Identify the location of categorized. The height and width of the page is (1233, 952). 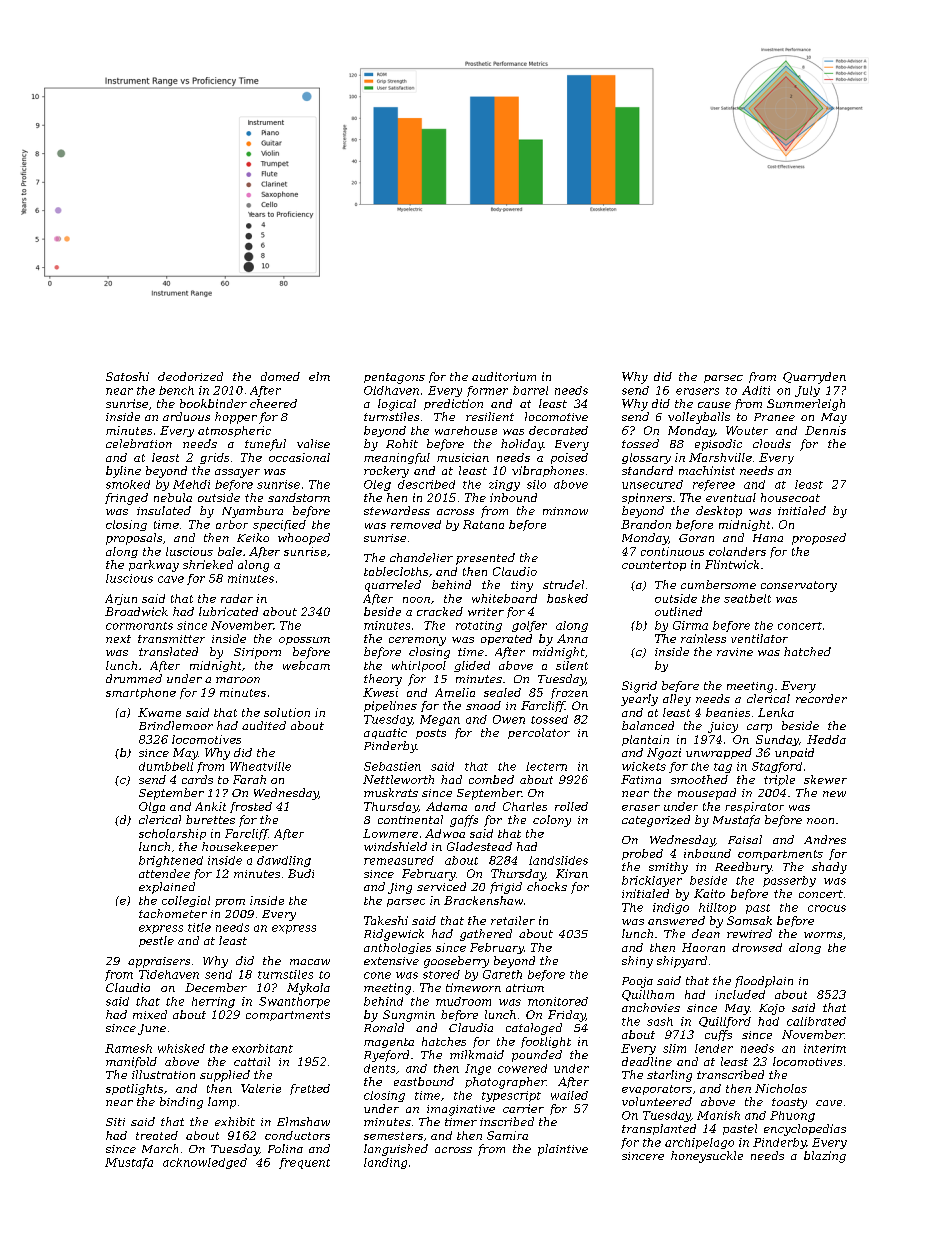
(656, 821).
